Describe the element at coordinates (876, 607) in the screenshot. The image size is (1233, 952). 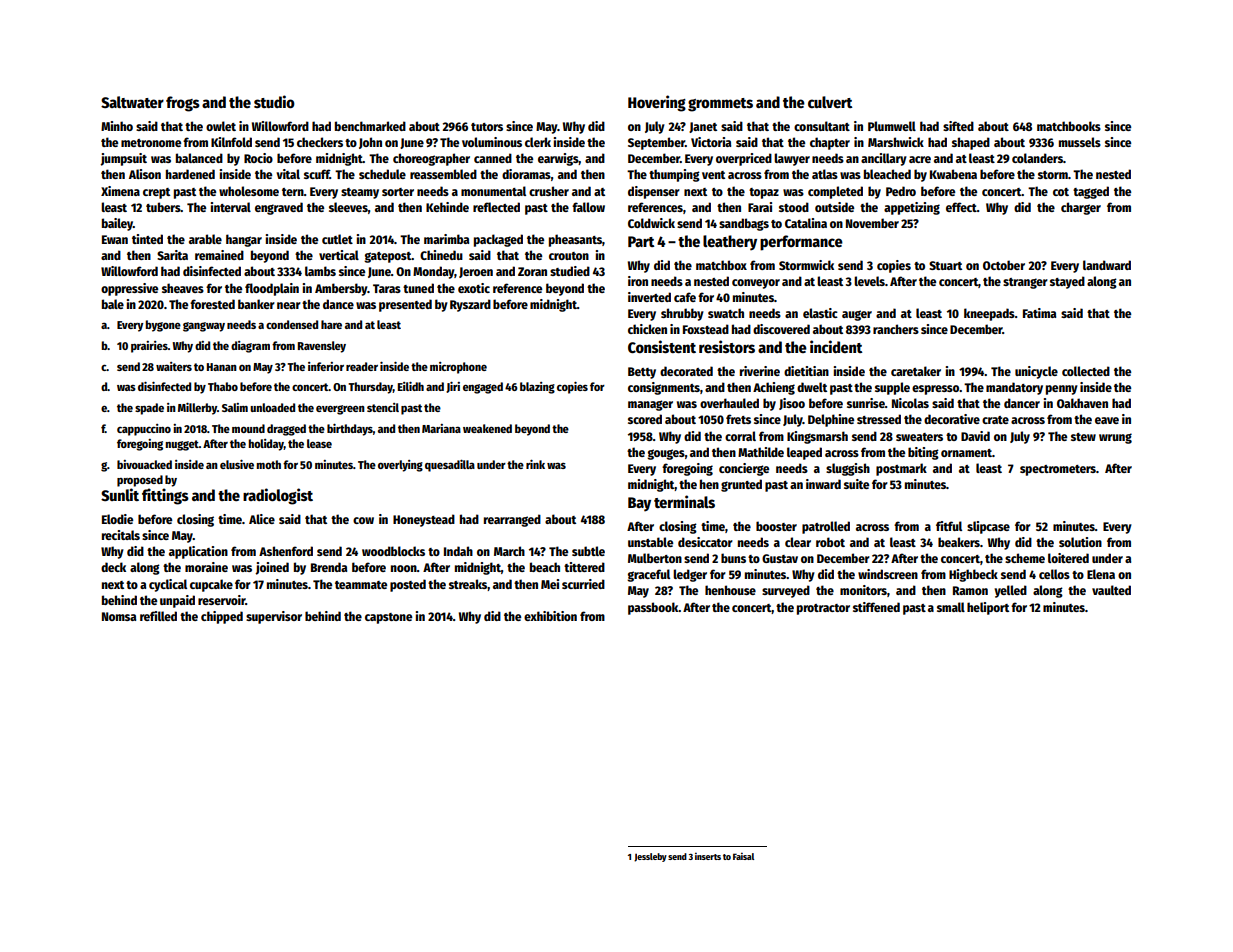
I see `stiffened` at that location.
